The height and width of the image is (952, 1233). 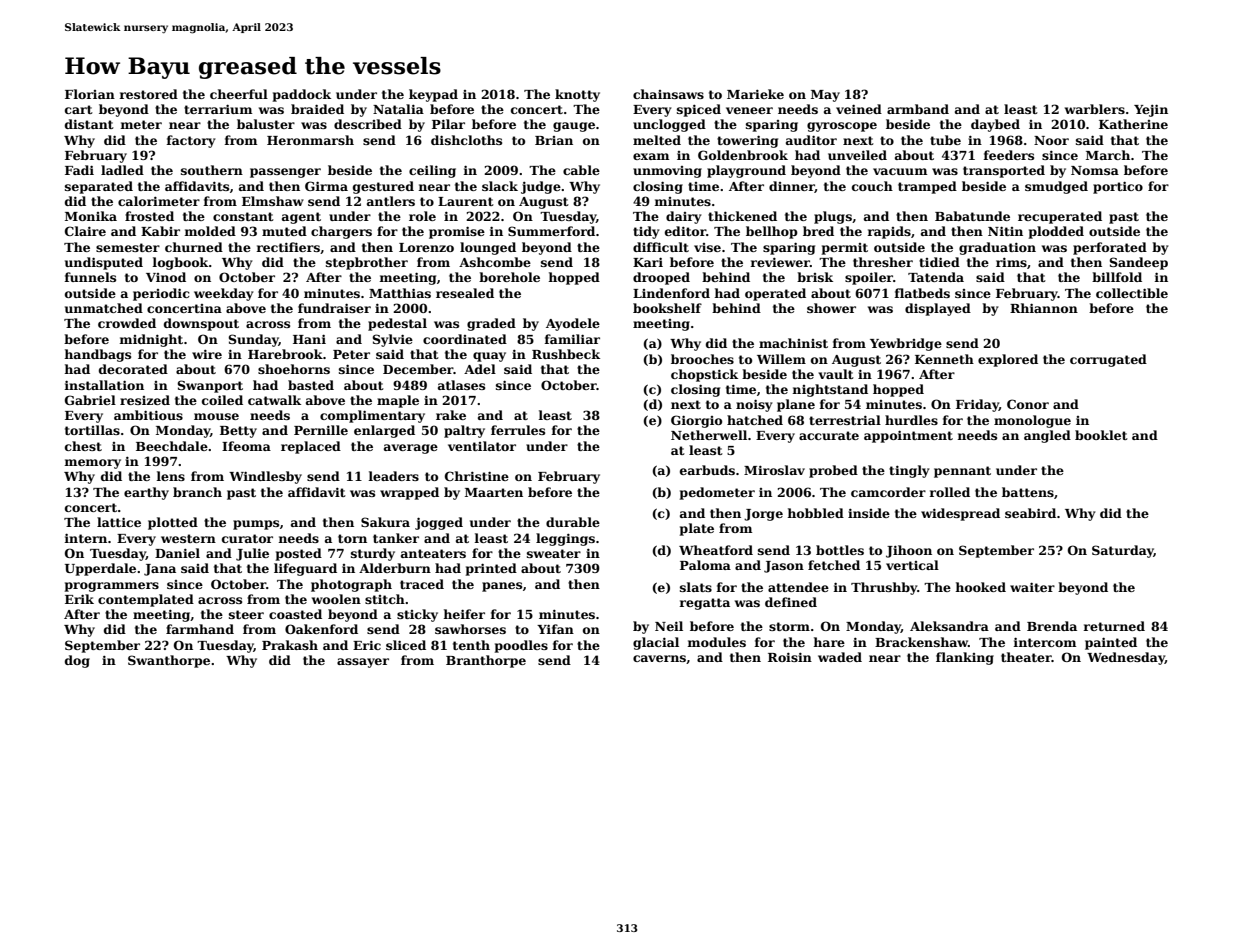 I want to click on handbags, so click(x=97, y=355).
